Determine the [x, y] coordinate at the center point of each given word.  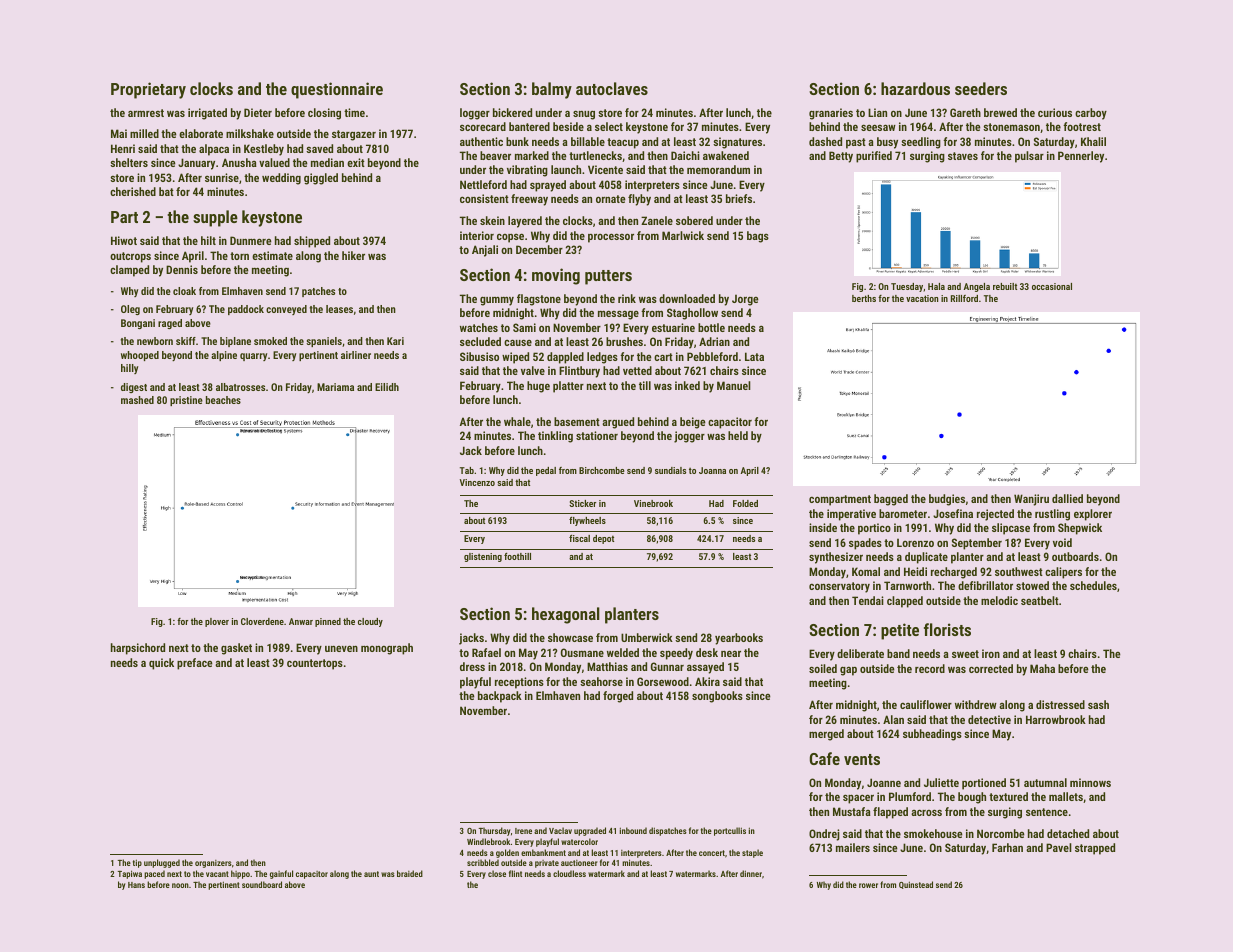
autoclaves [612, 88]
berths [864, 298]
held [738, 435]
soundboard [262, 884]
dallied [1067, 498]
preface [195, 664]
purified [874, 157]
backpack [500, 697]
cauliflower [926, 704]
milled [144, 133]
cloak [184, 291]
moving [556, 276]
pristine [186, 401]
